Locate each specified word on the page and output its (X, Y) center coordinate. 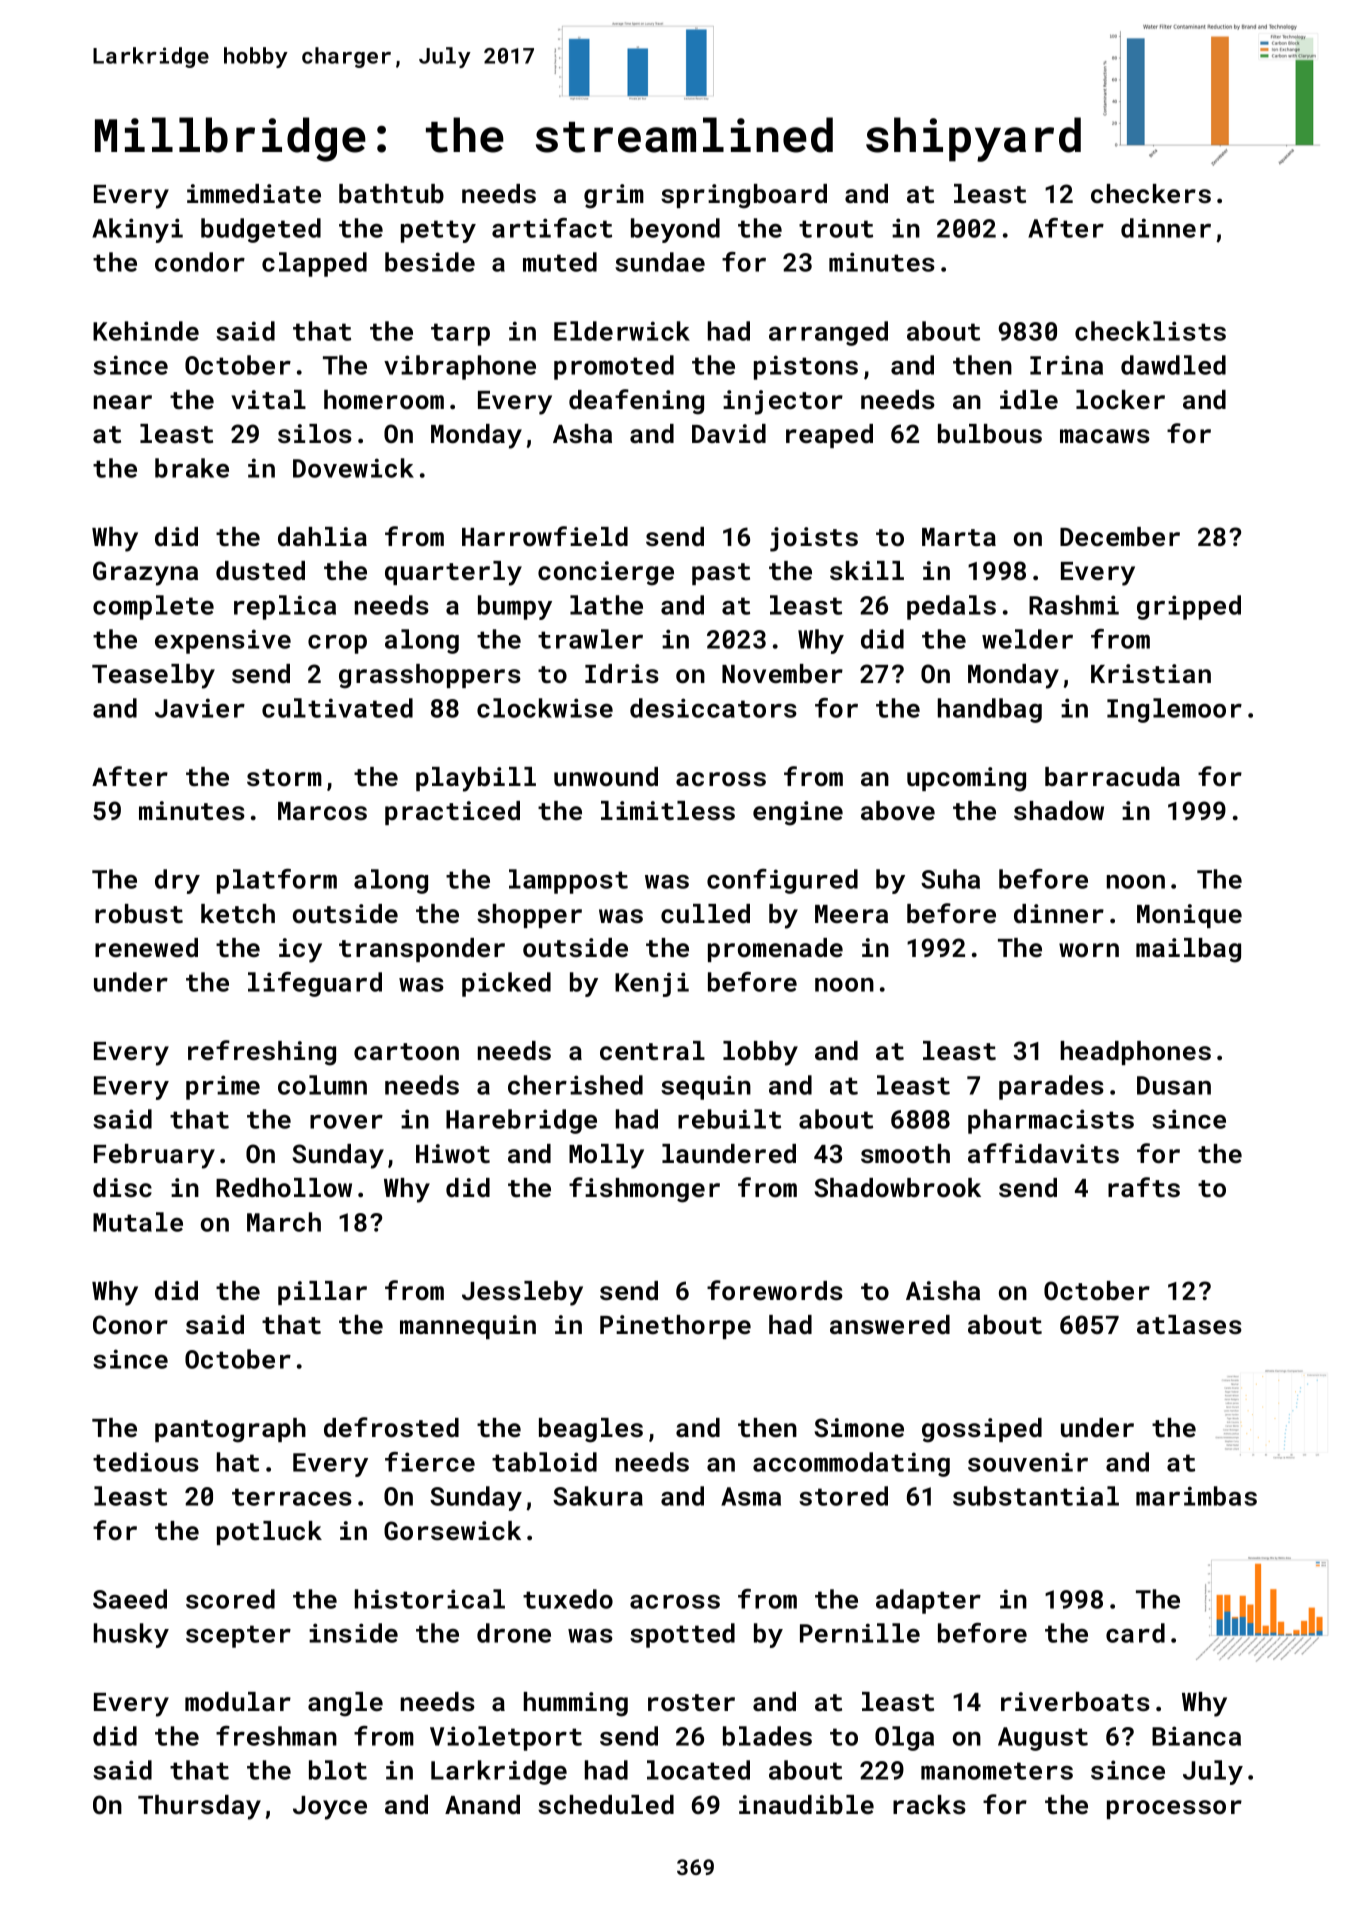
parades (1051, 1087)
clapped (314, 264)
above (898, 810)
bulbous (990, 433)
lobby (760, 1053)
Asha (582, 433)
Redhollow (284, 1187)
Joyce (330, 1808)
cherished (575, 1085)
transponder (422, 950)
